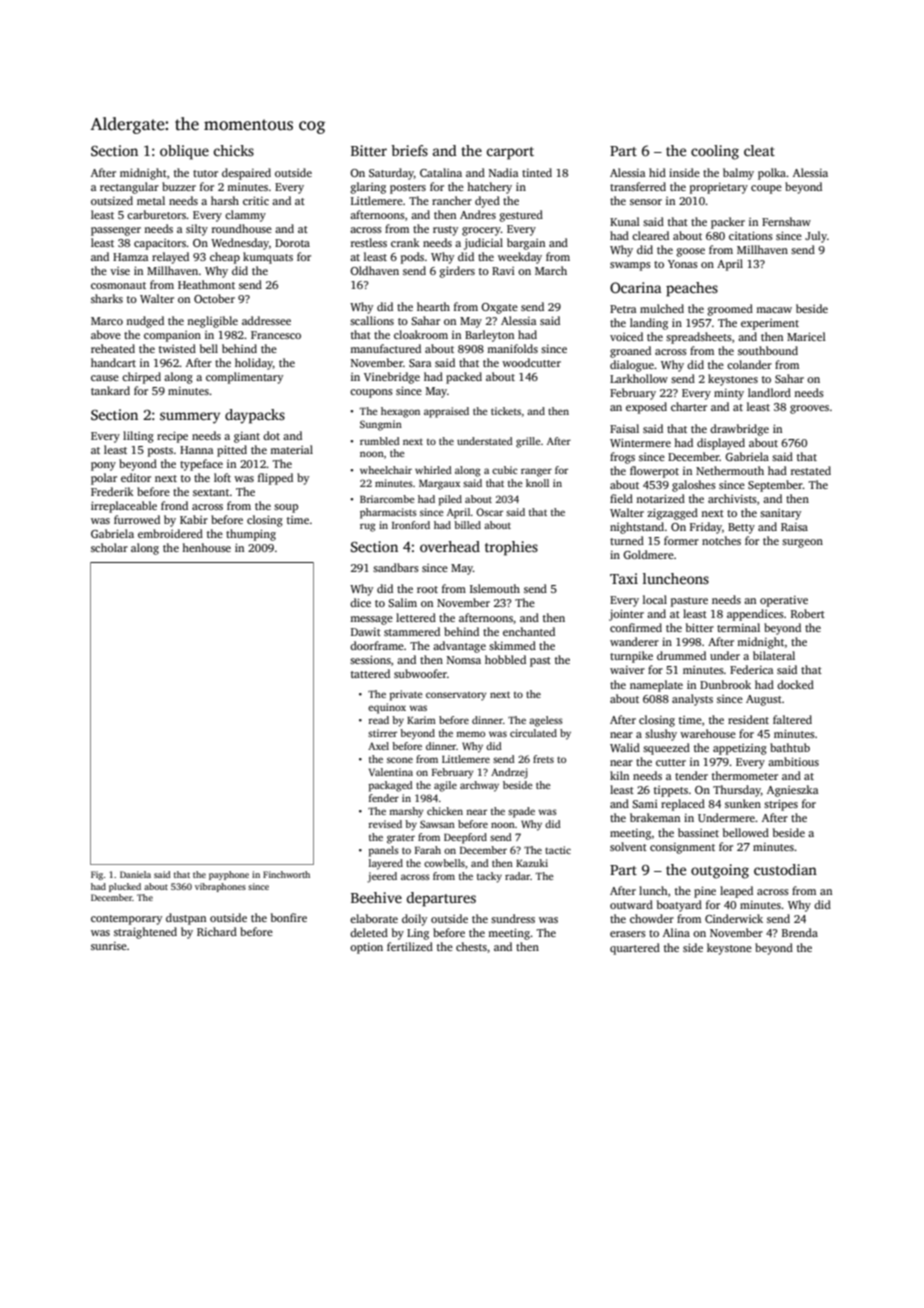  What do you see at coordinates (489, 877) in the page?
I see `tacky` at bounding box center [489, 877].
